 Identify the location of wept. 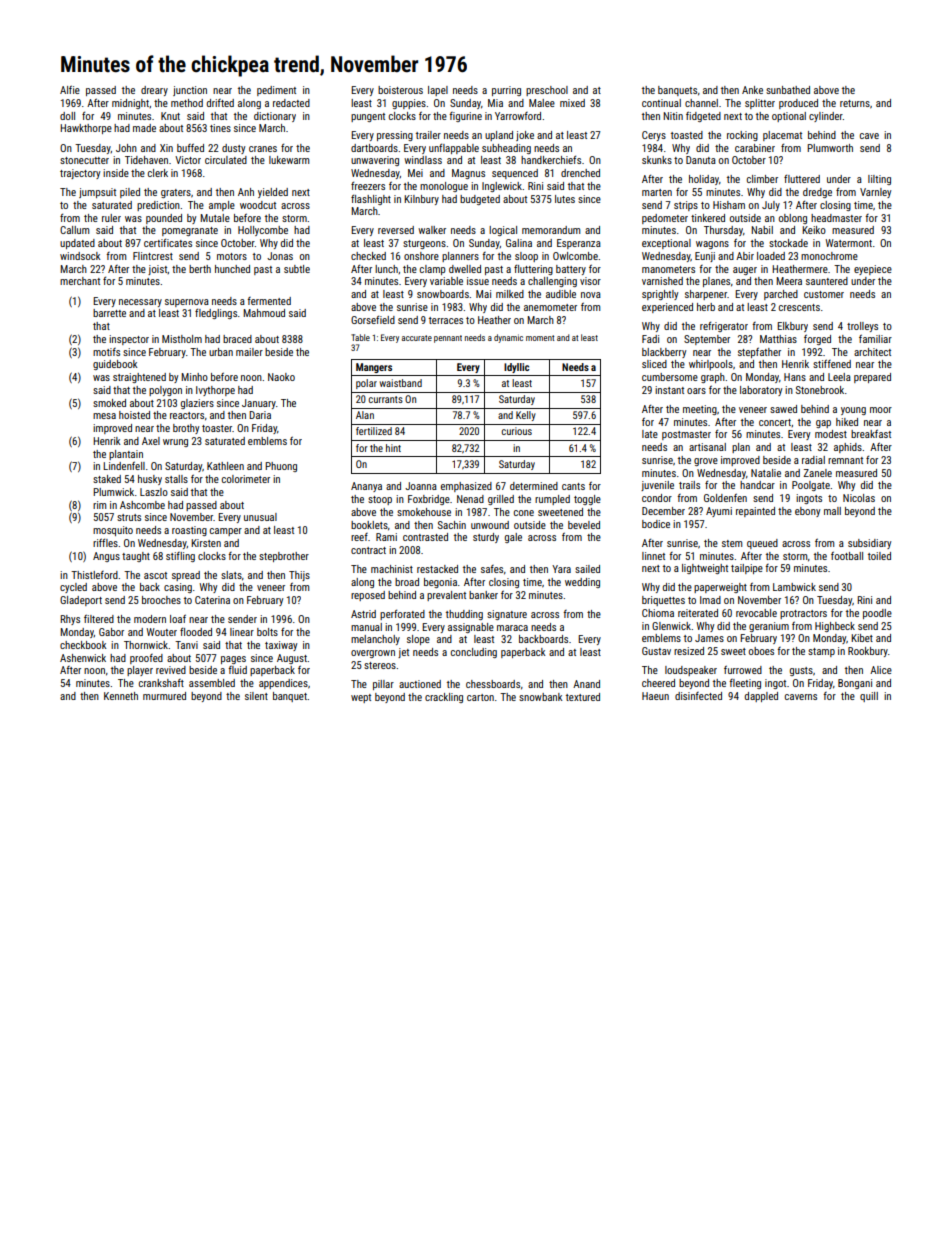
(361, 698).
